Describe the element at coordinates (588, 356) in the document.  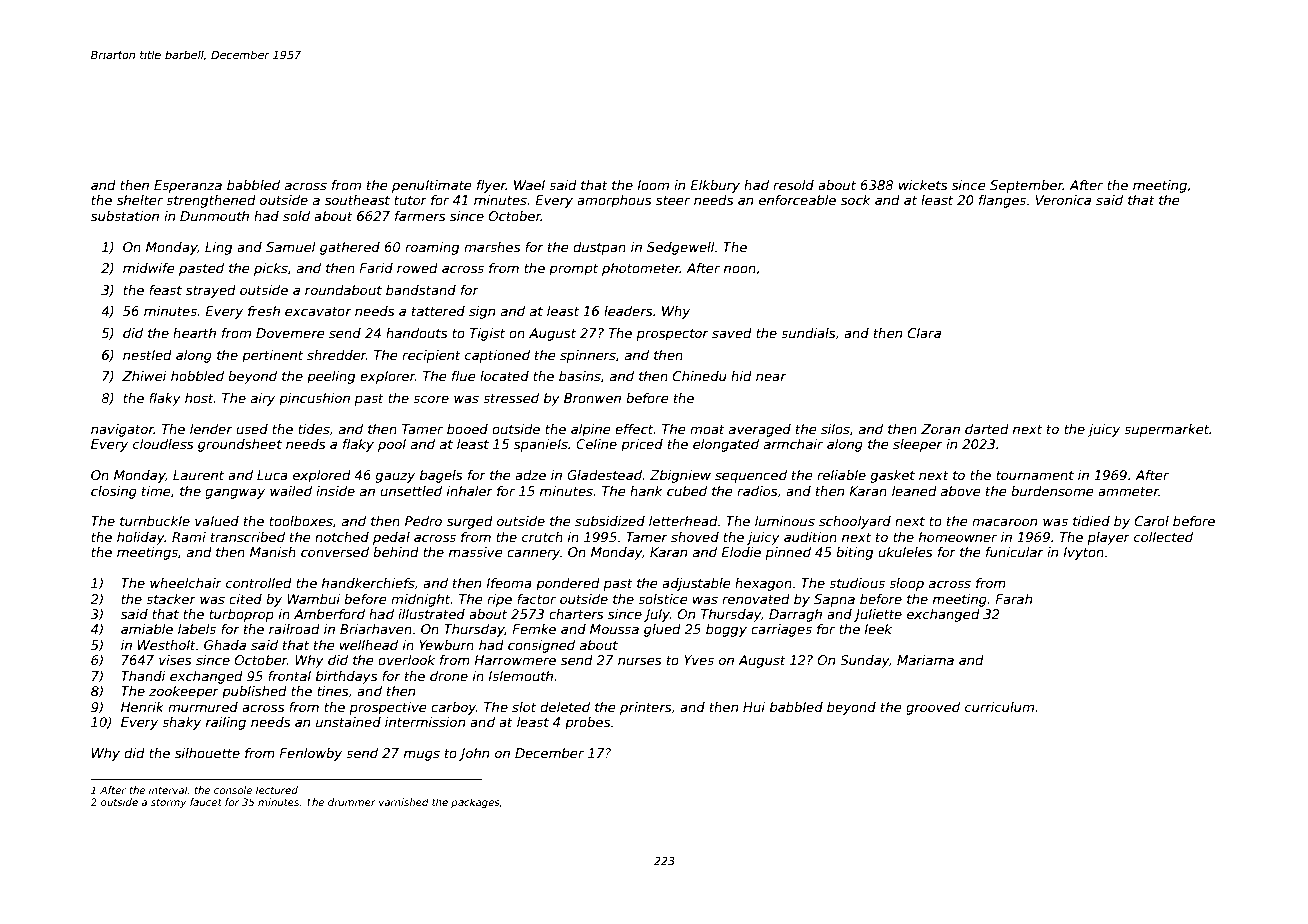
I see `spinners` at that location.
